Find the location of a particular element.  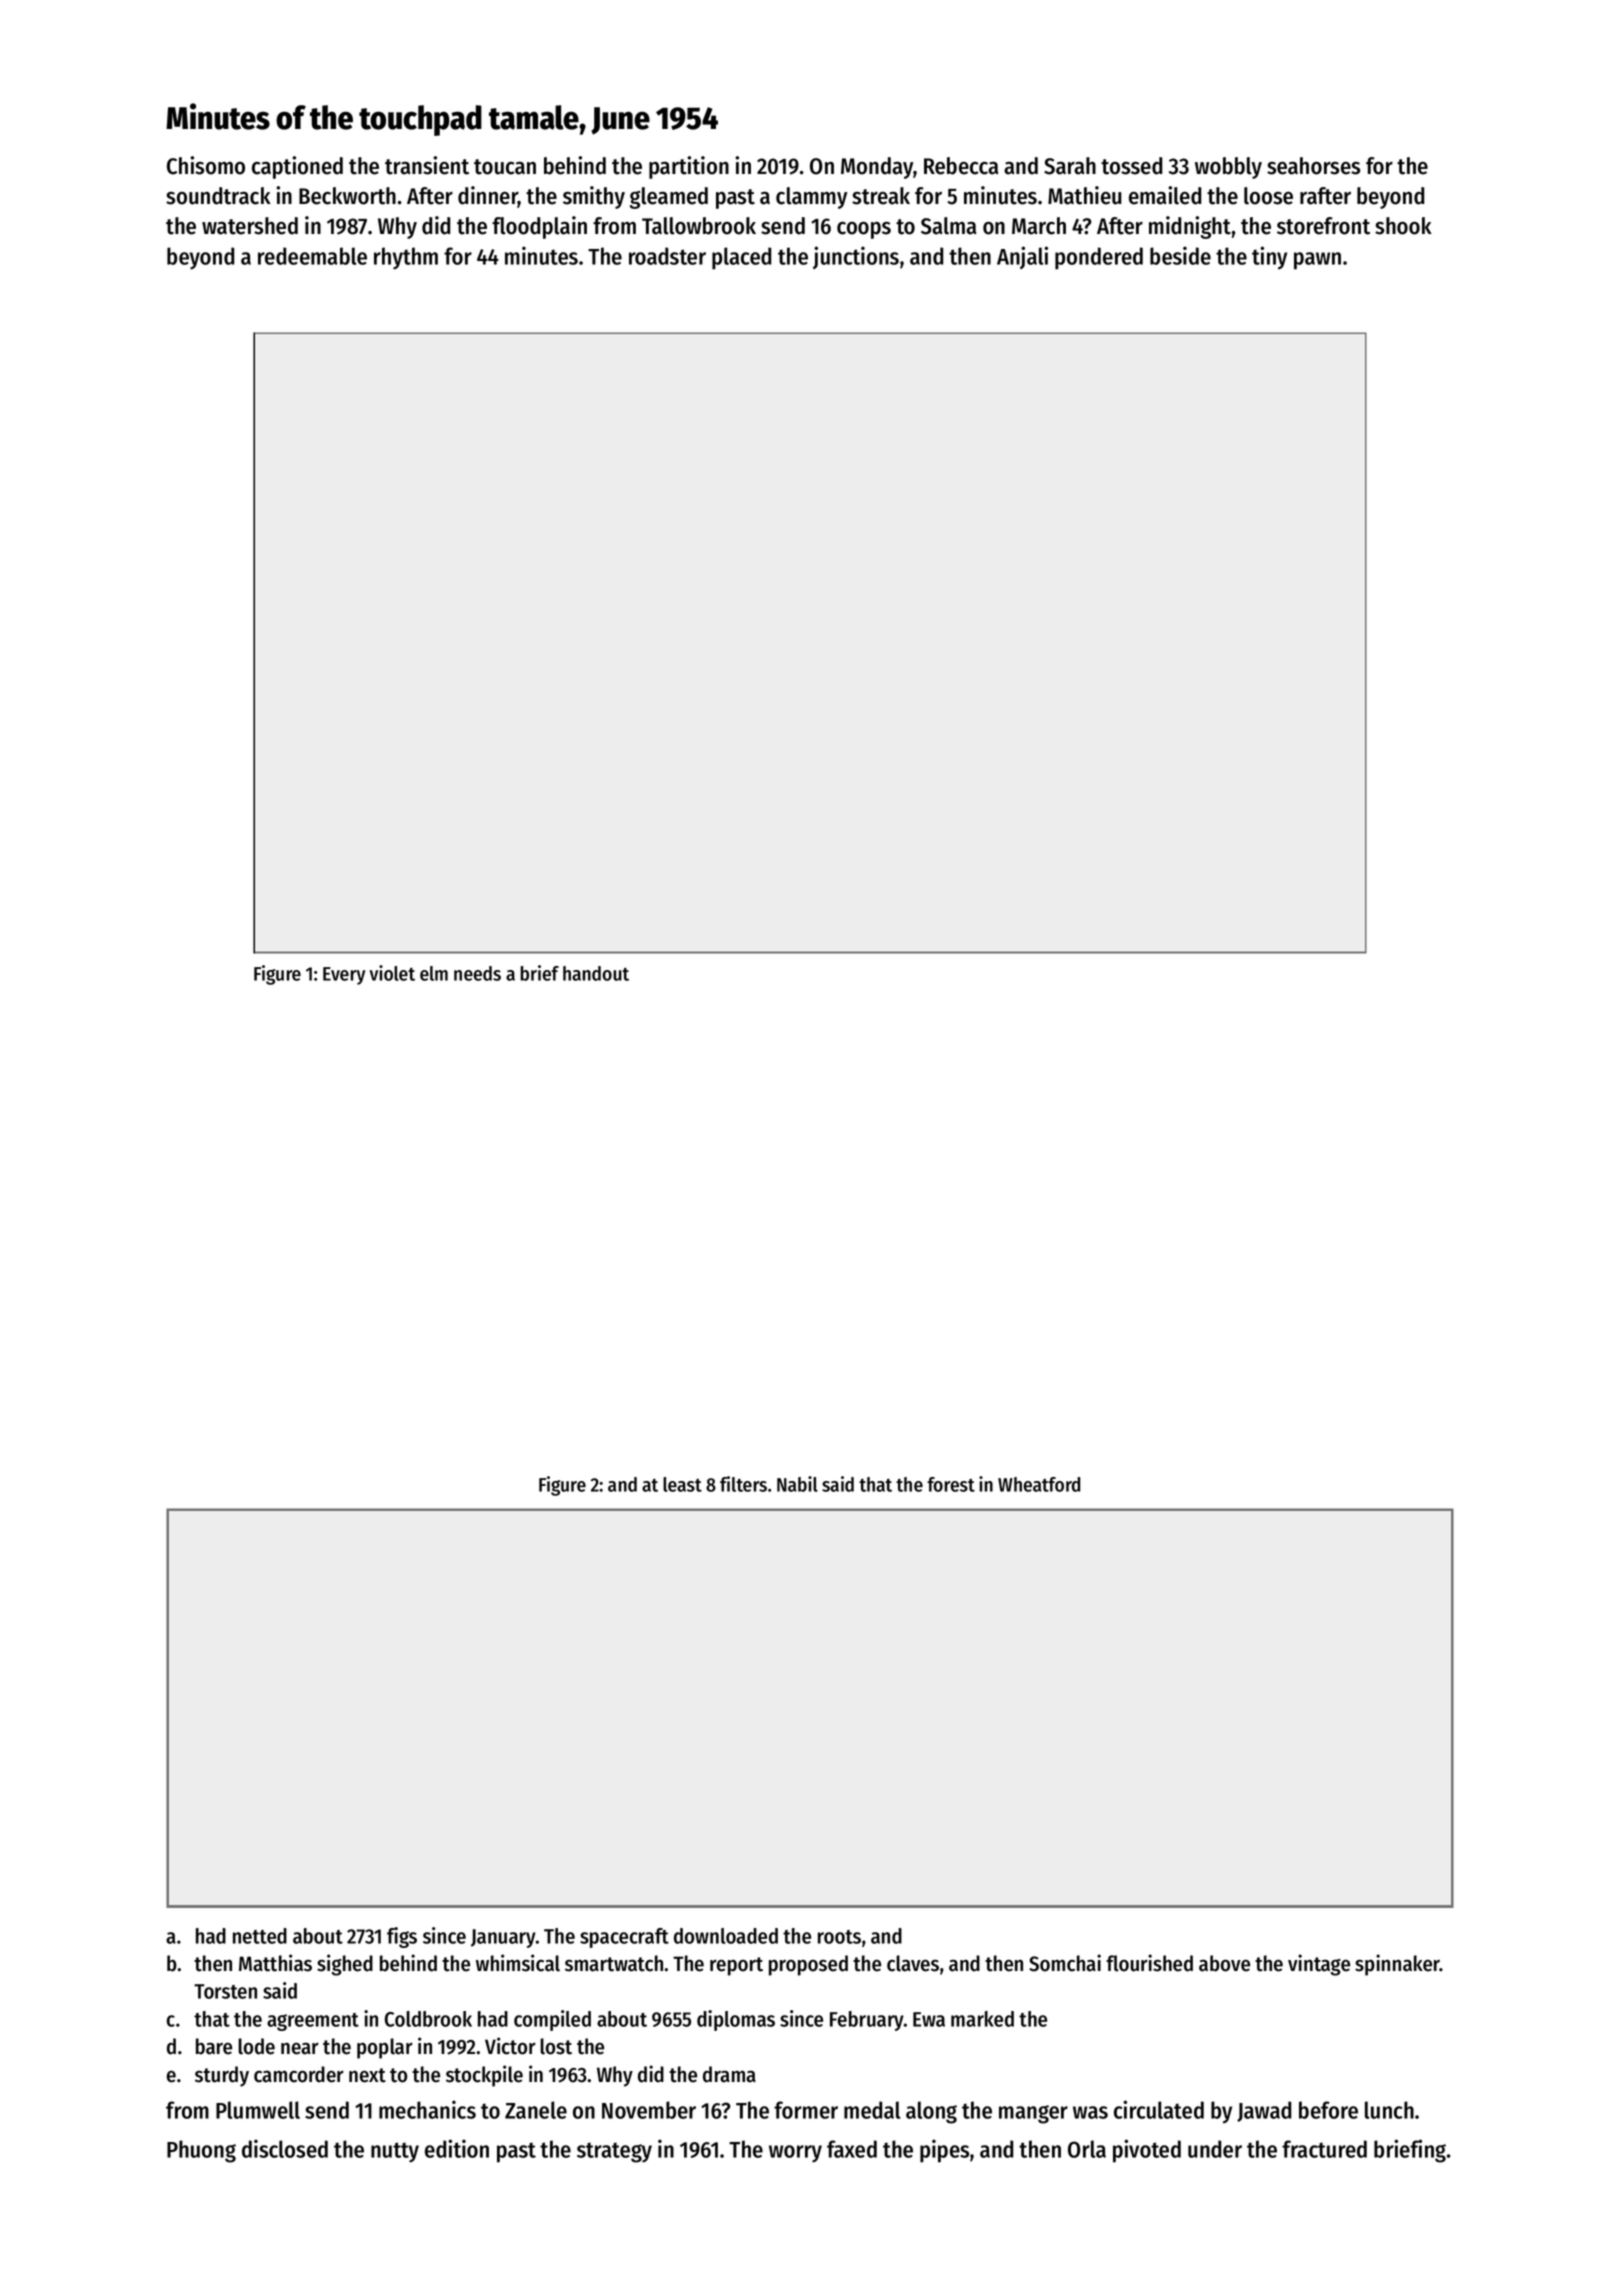

next is located at coordinates (367, 2075).
